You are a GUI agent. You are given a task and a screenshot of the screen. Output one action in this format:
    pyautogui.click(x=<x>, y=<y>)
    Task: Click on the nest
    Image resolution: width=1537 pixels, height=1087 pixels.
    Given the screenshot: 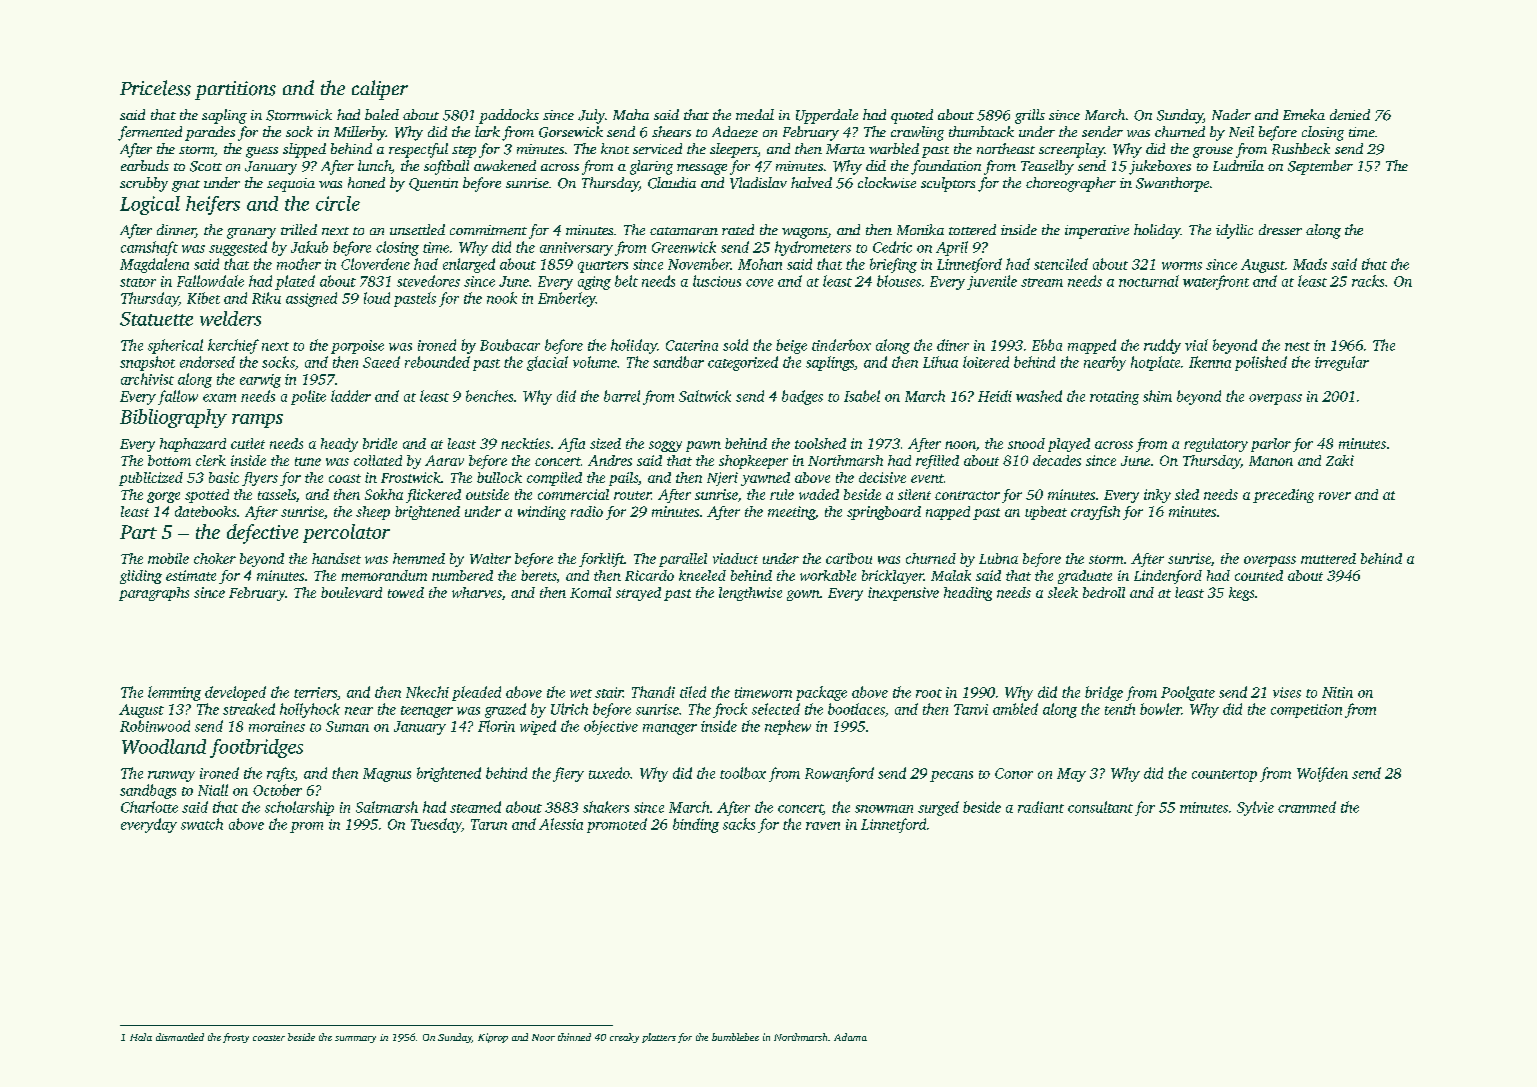 What is the action you would take?
    pyautogui.click(x=1297, y=346)
